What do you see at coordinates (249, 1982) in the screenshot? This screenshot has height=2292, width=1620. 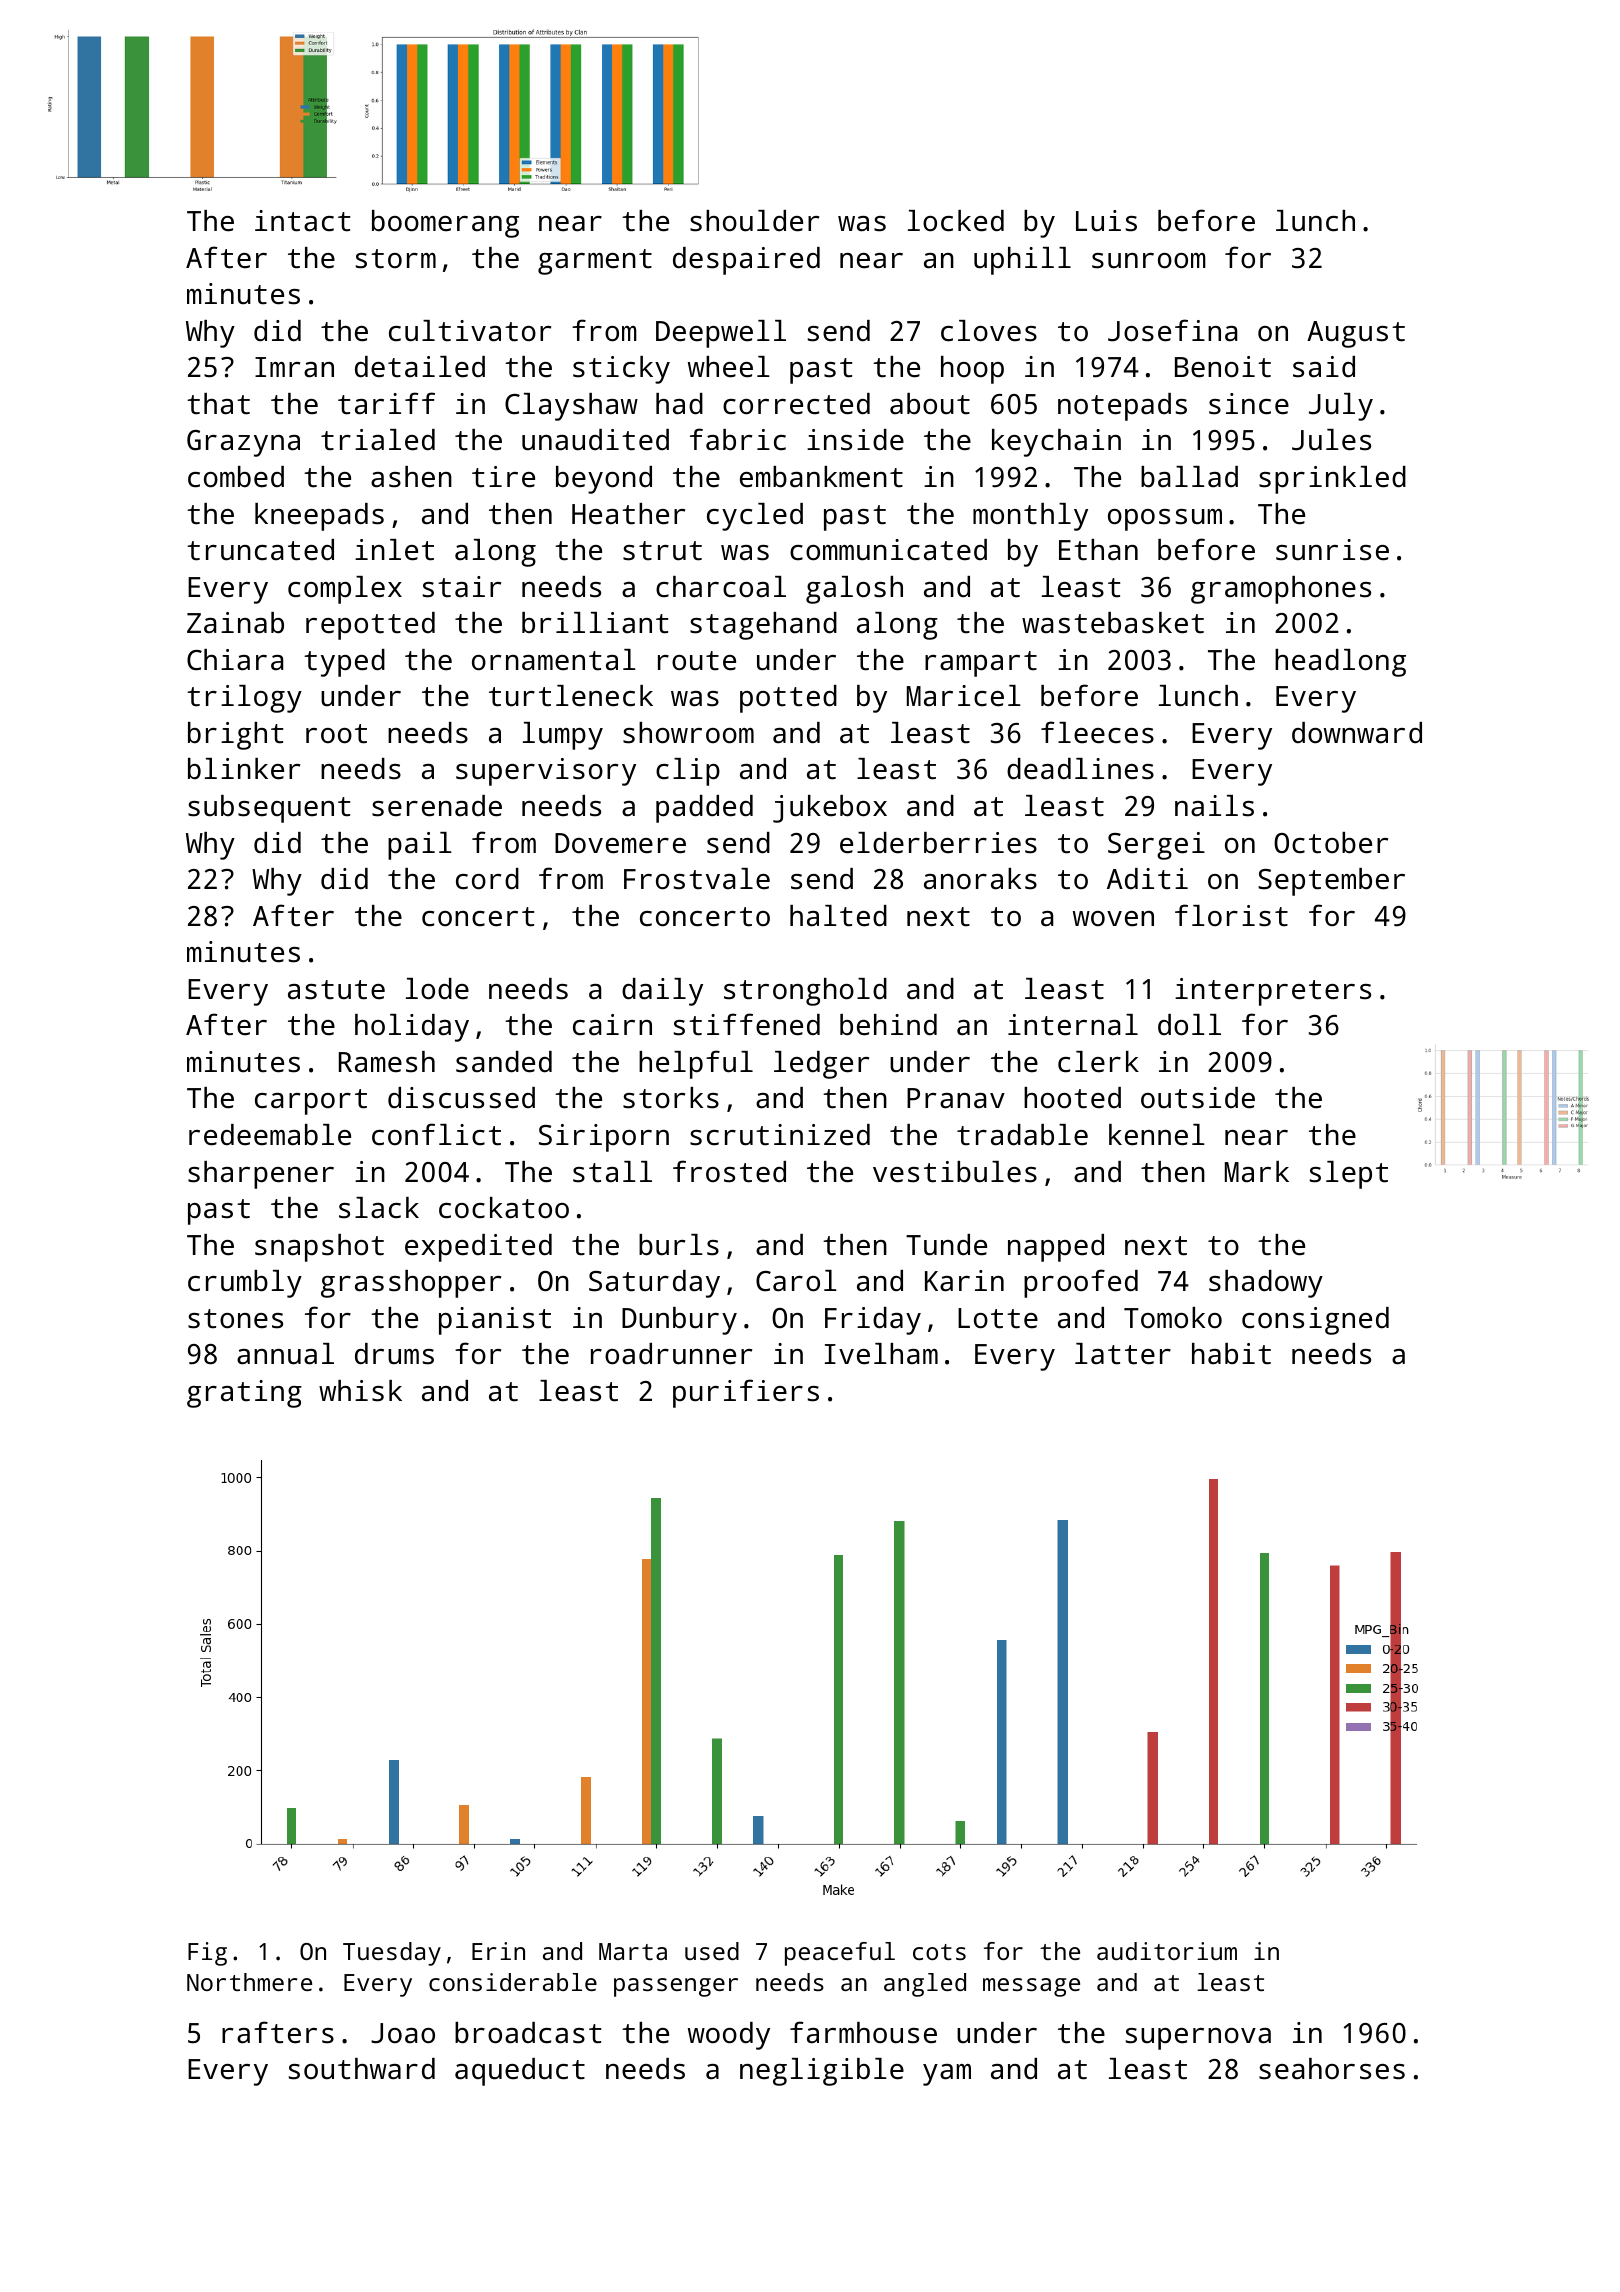 I see `Northmere` at bounding box center [249, 1982].
